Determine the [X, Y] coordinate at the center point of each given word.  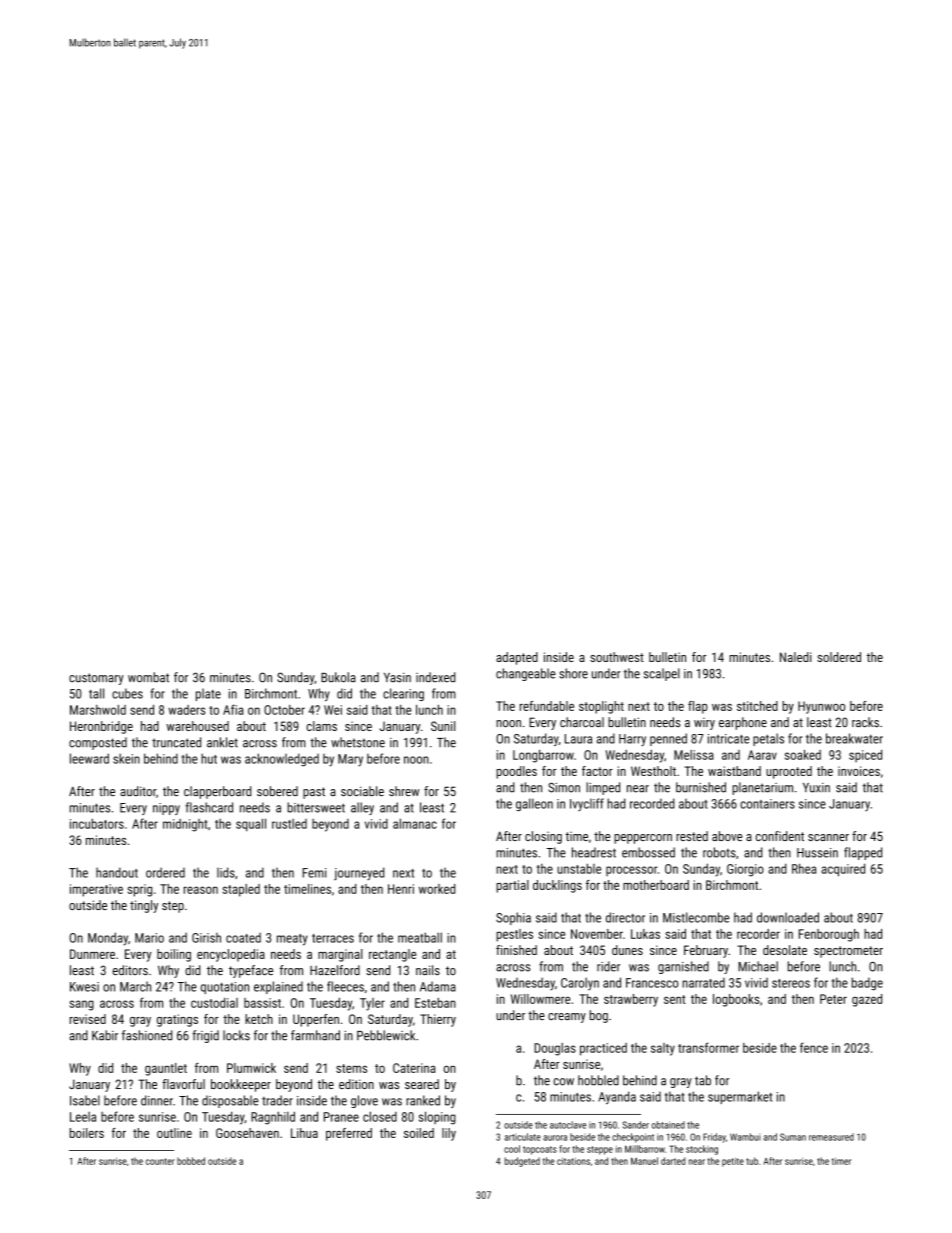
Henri [401, 889]
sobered [277, 791]
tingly [144, 906]
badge [867, 984]
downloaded [788, 917]
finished [516, 950]
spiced [865, 756]
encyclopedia [231, 955]
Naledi [796, 657]
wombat [148, 677]
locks [236, 1035]
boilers [87, 1133]
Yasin [397, 678]
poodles [516, 772]
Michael [758, 966]
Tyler [372, 1004]
